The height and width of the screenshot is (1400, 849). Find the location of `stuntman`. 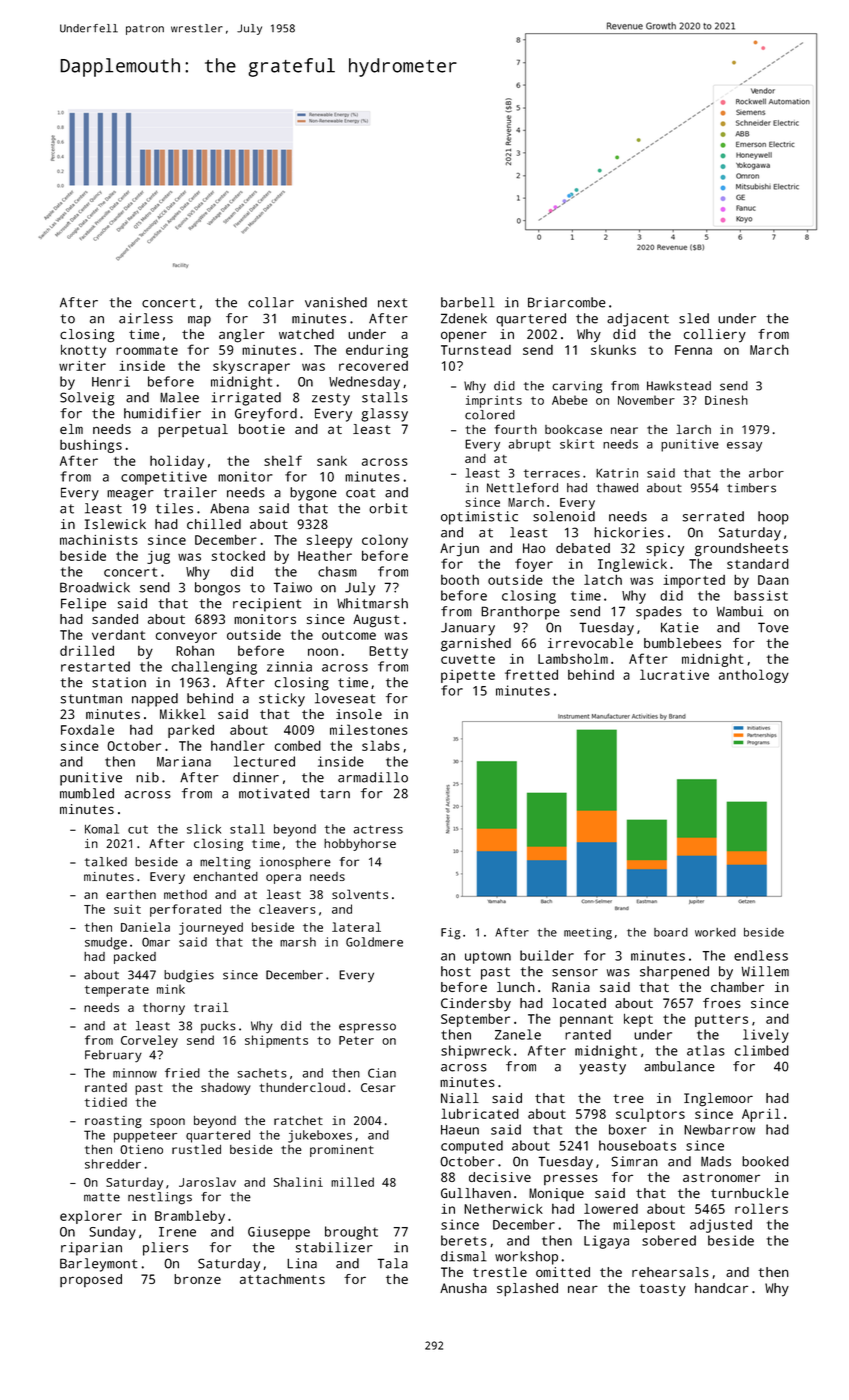

stuntman is located at coordinates (91, 699).
